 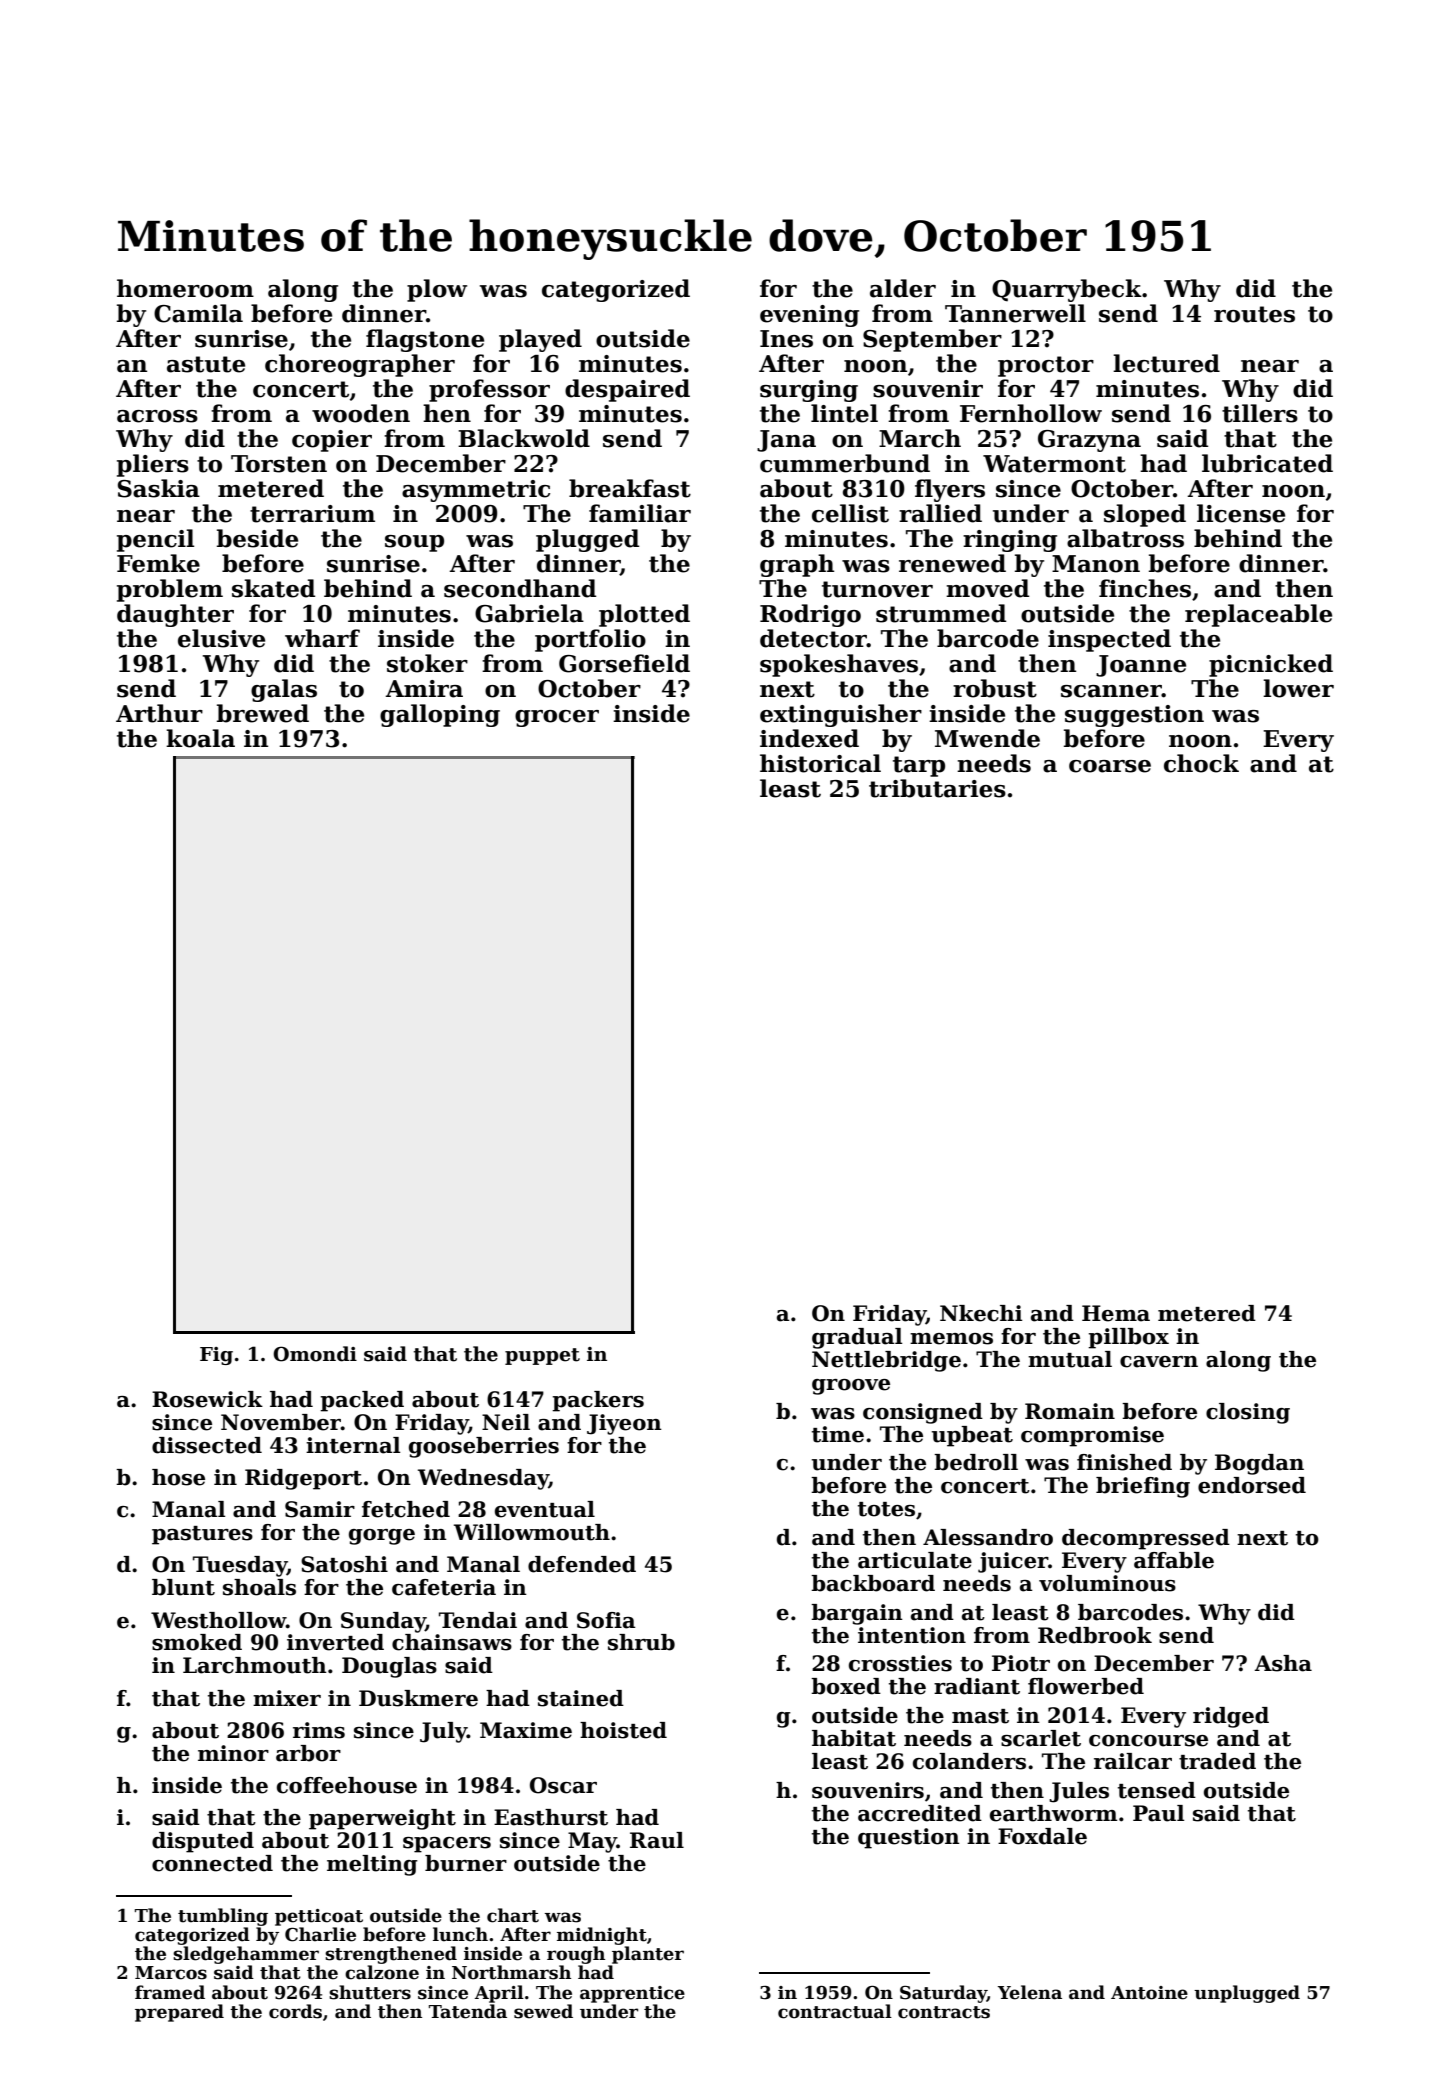 I want to click on Omondi, so click(x=315, y=1354).
